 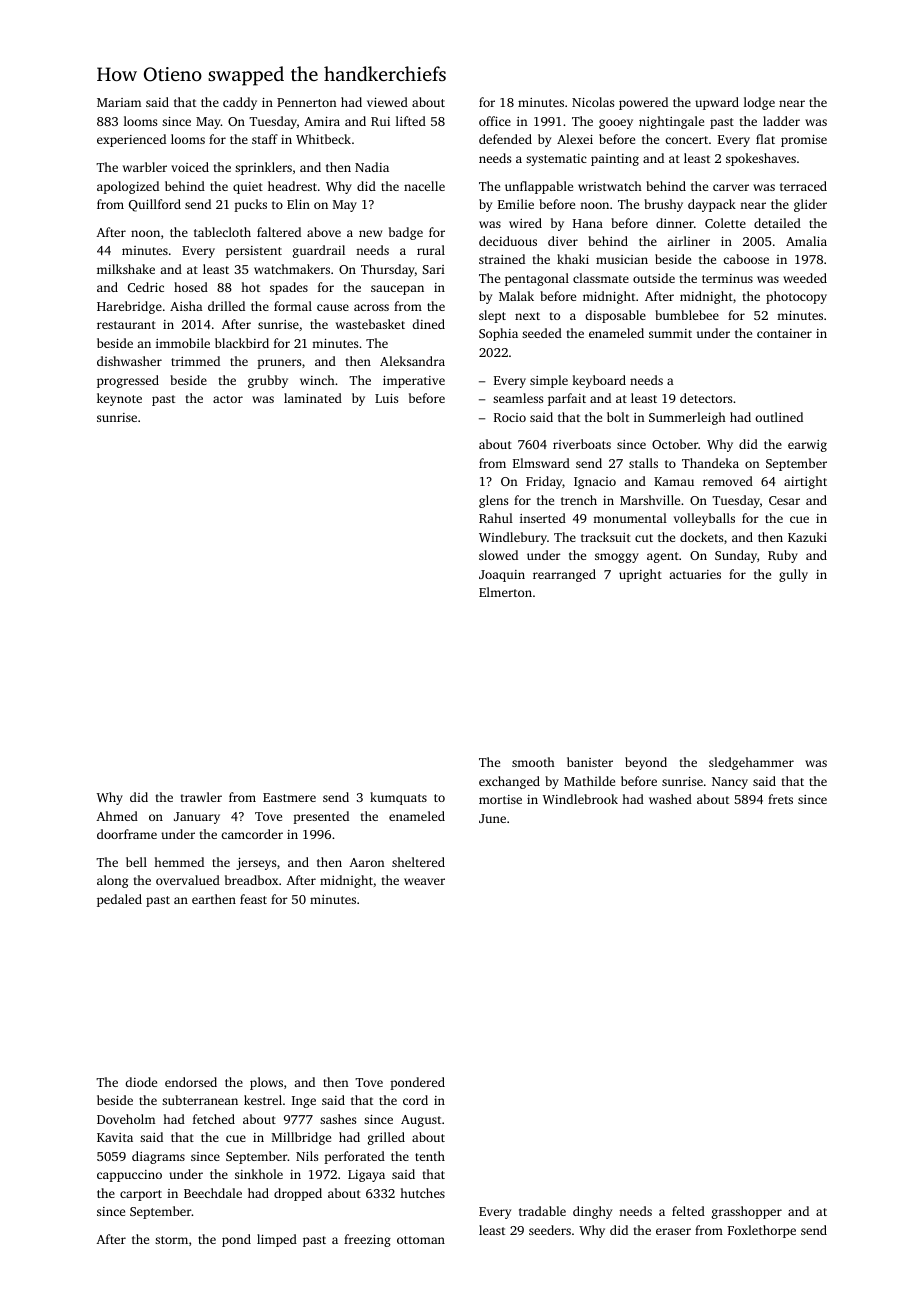 I want to click on ottoman, so click(x=421, y=1240).
